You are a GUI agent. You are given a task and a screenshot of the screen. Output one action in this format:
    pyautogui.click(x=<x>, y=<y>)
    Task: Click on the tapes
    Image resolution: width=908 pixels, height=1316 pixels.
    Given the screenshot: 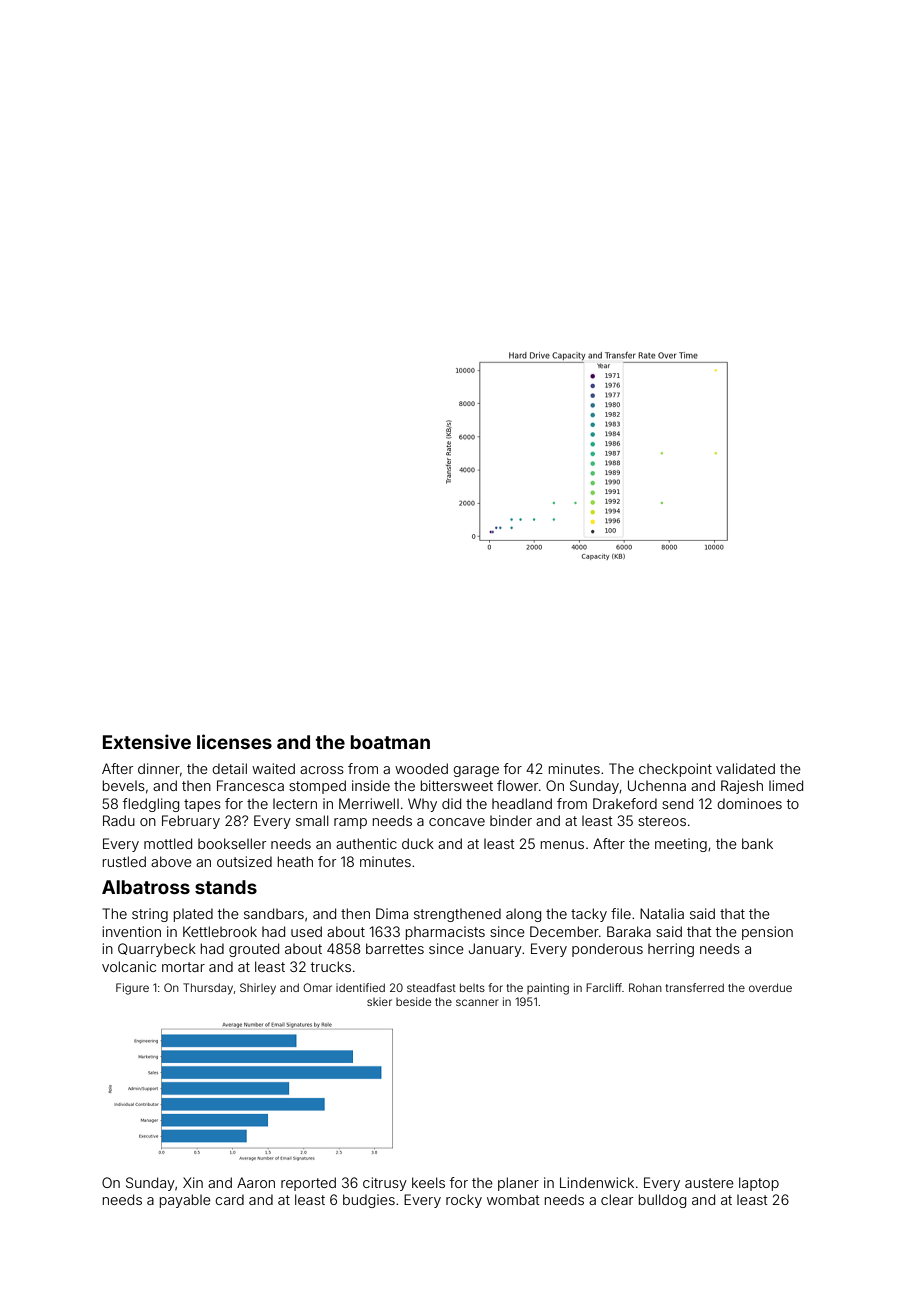 What is the action you would take?
    pyautogui.click(x=202, y=805)
